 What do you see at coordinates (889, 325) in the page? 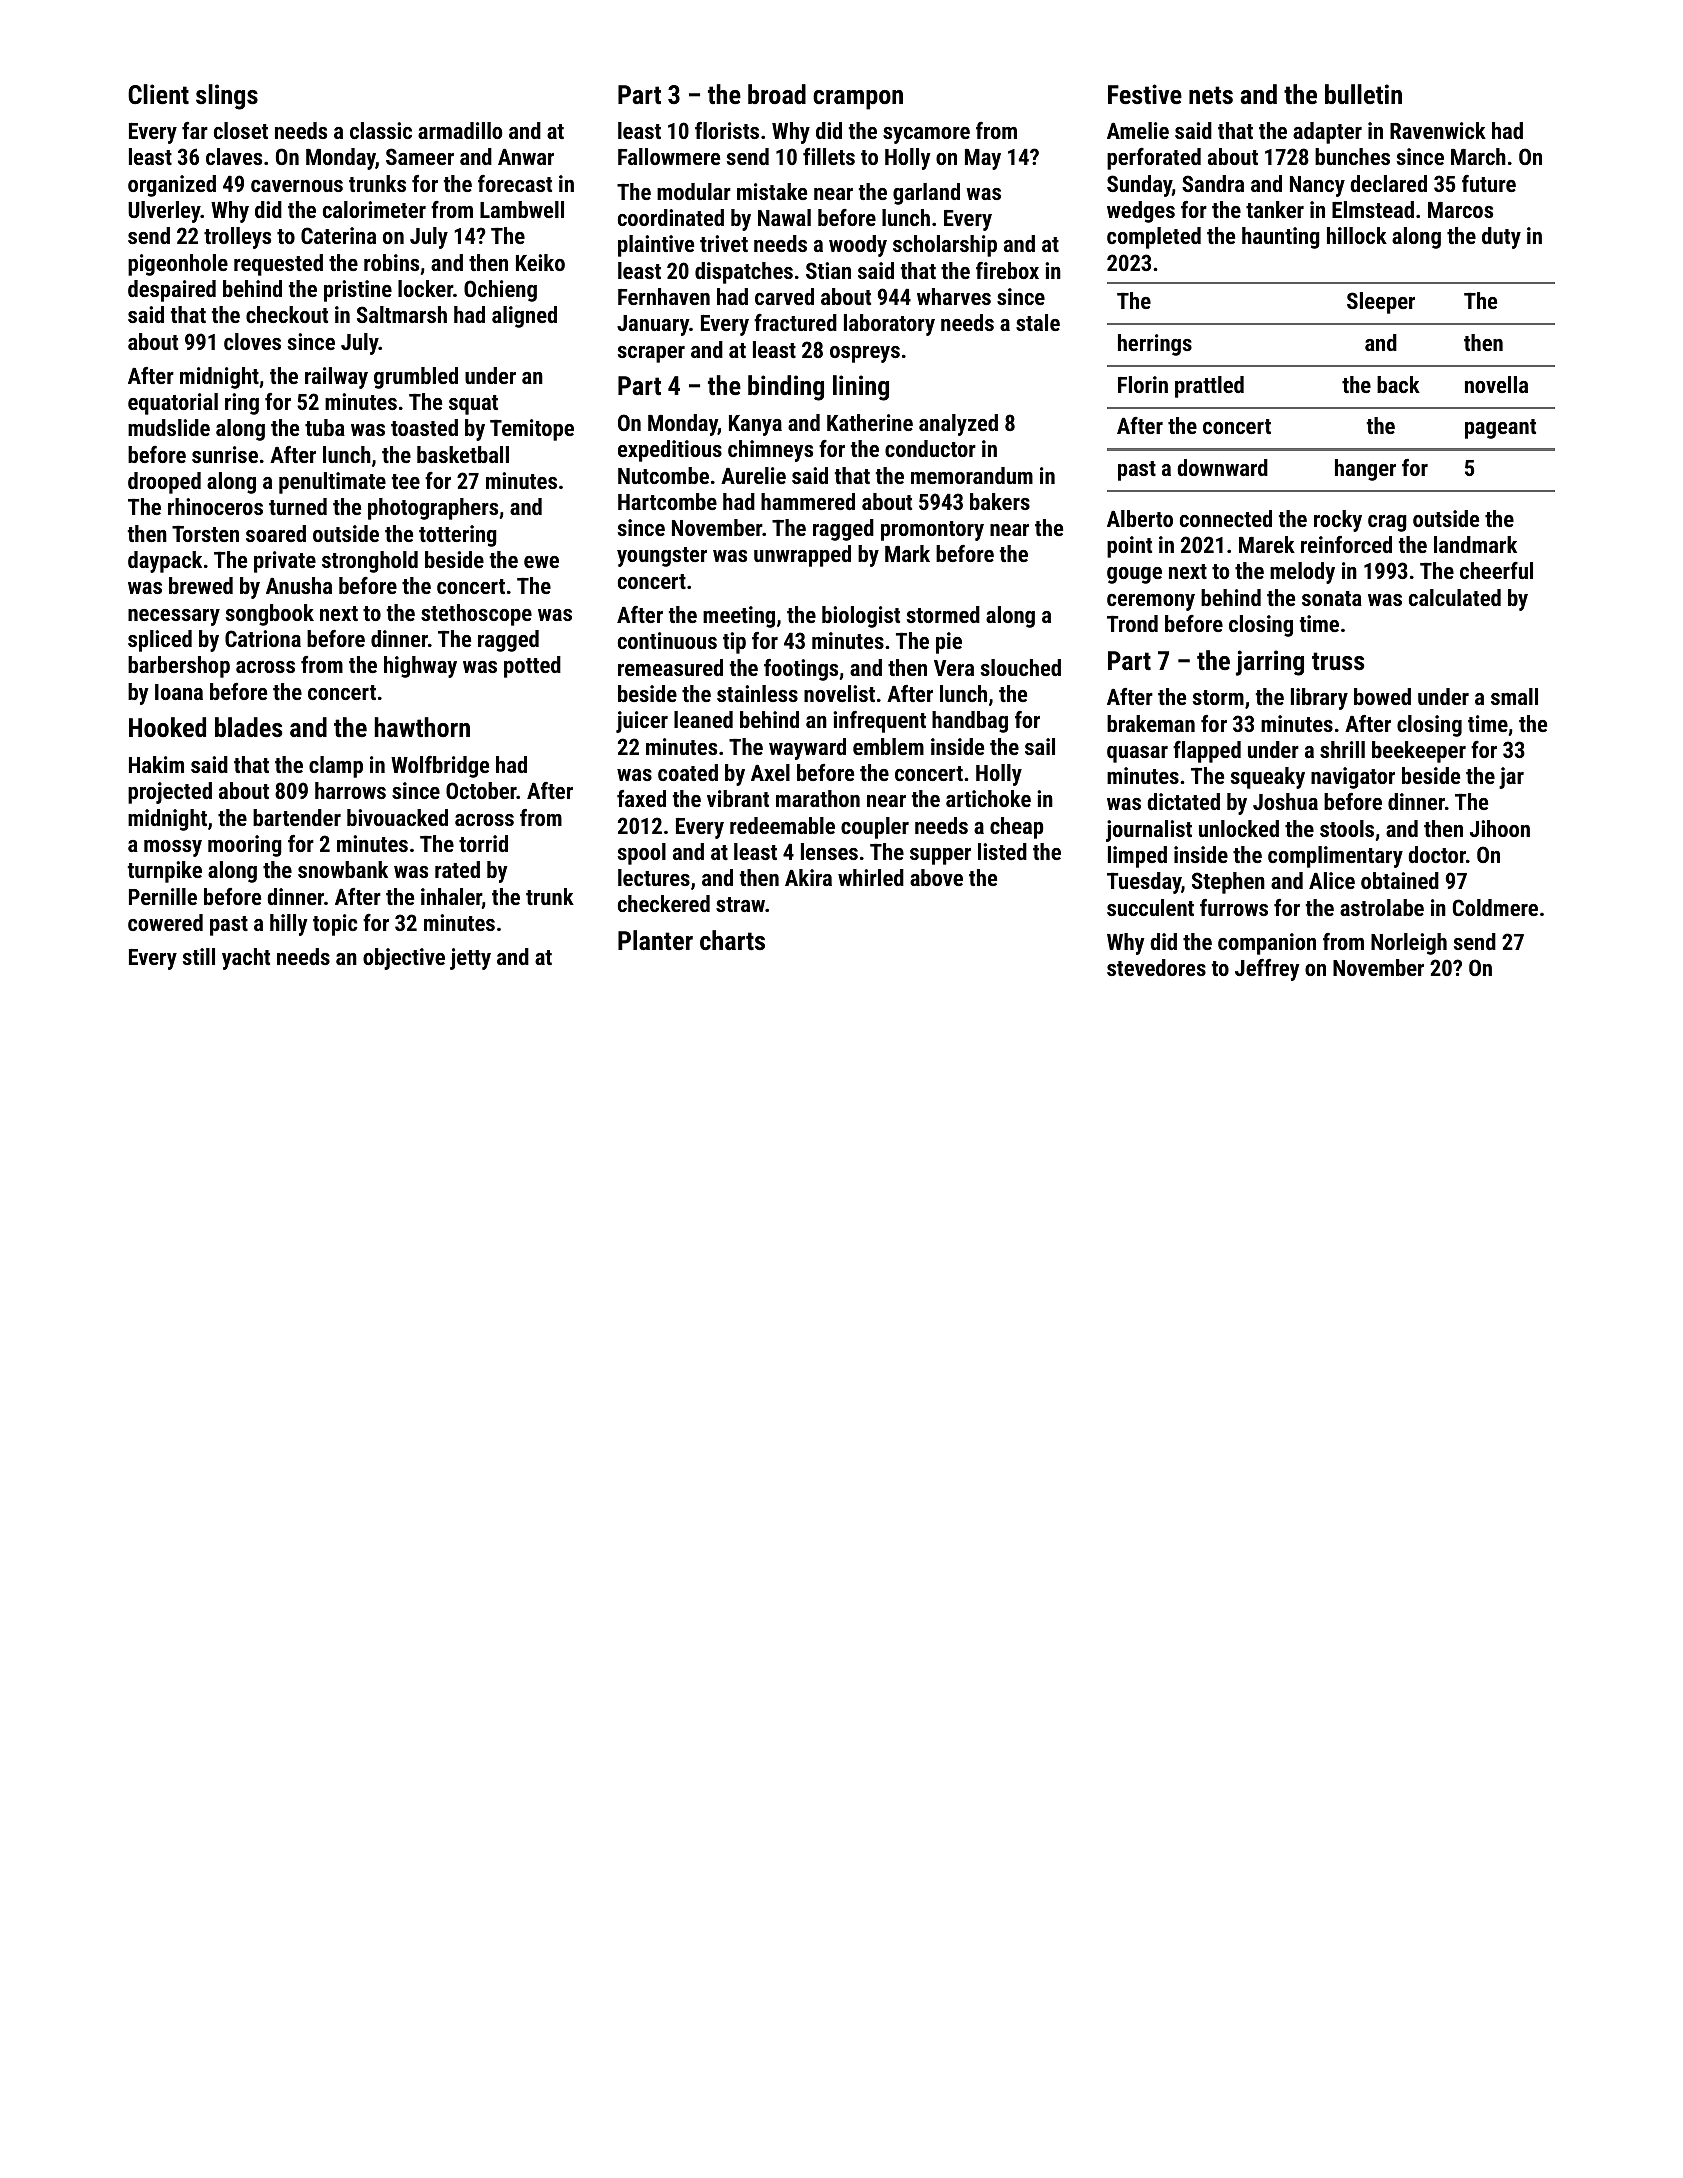
I see `laboratory` at bounding box center [889, 325].
